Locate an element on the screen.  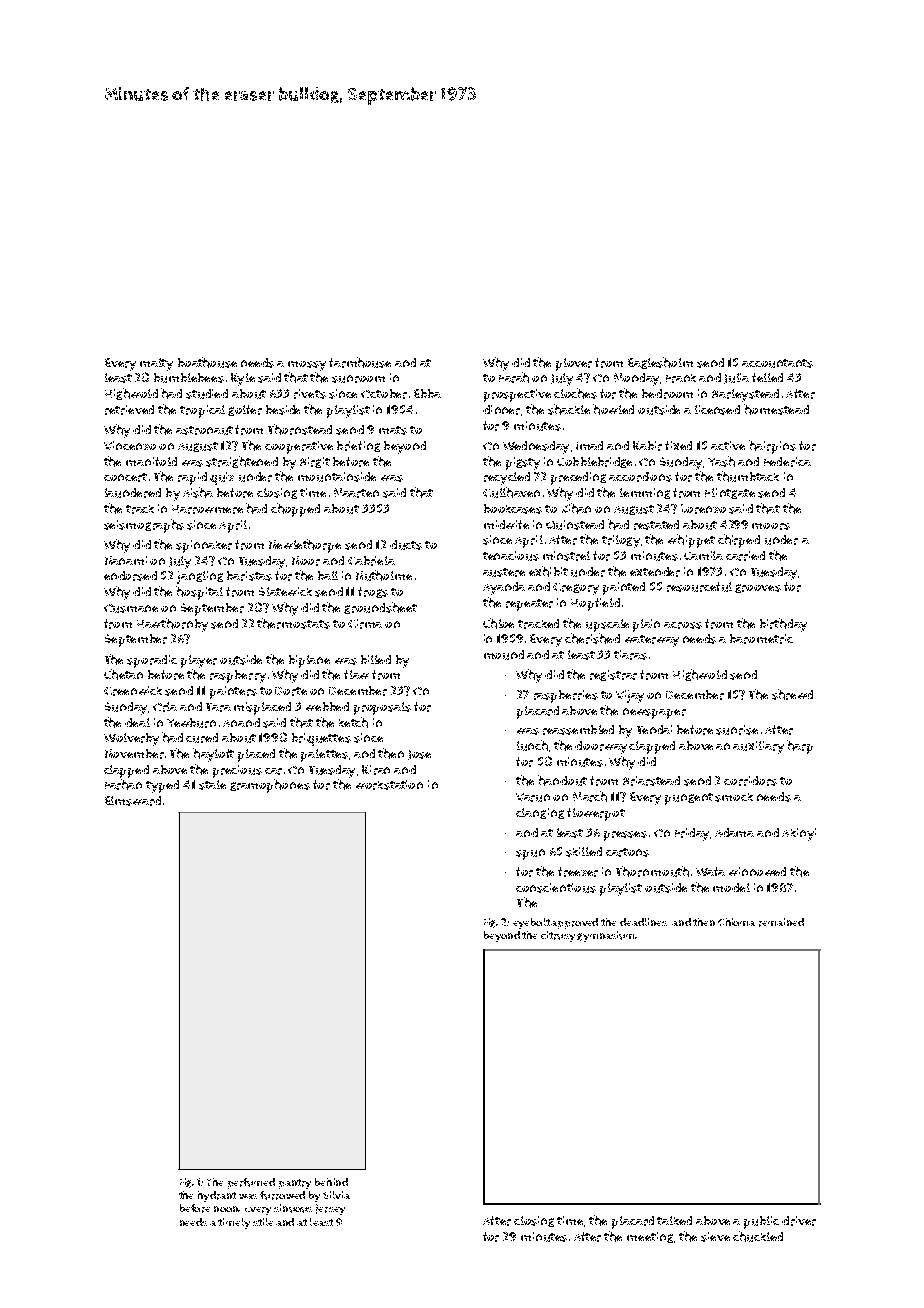
eyebolt is located at coordinates (531, 923).
